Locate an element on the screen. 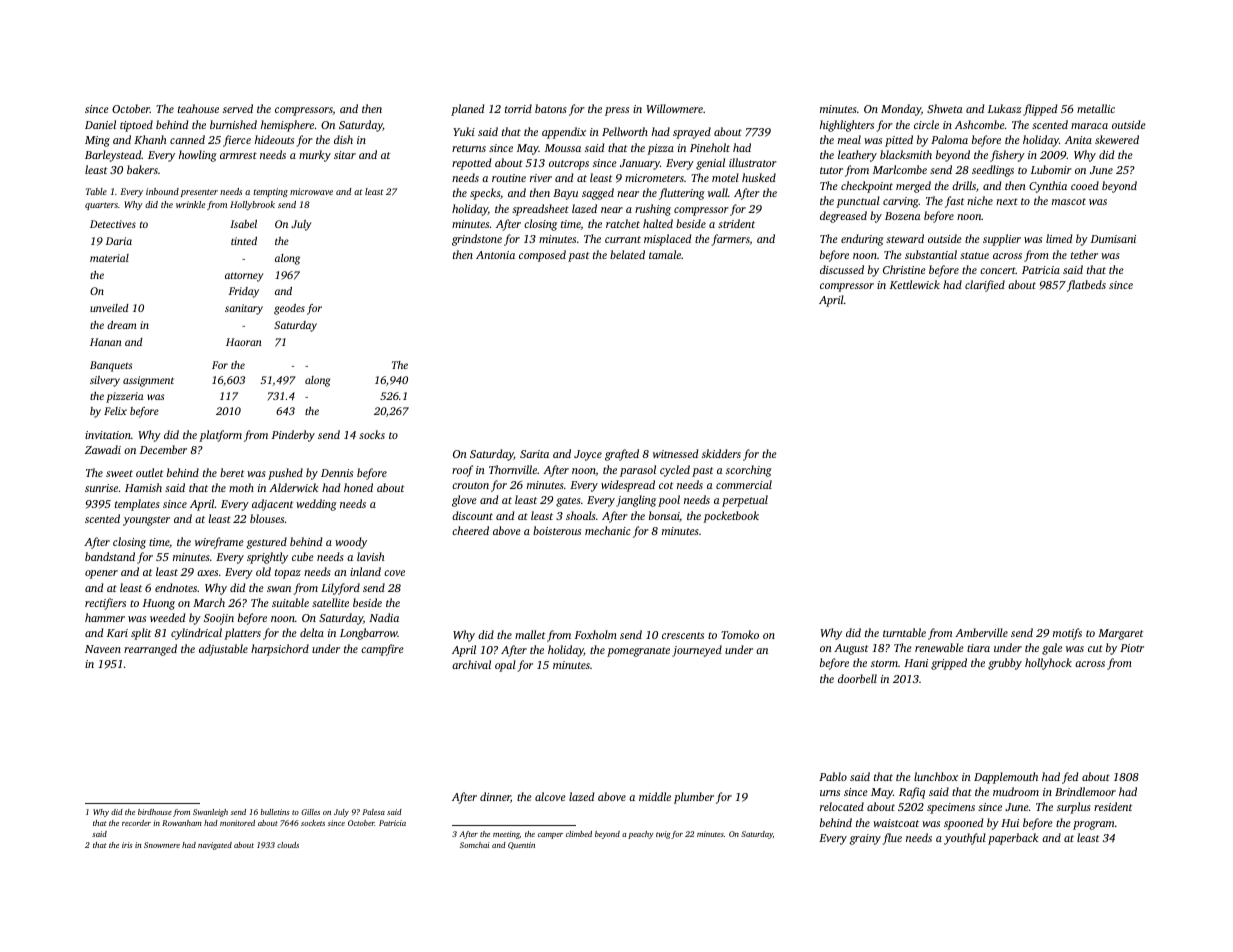 The width and height of the screenshot is (1233, 952). invitation is located at coordinates (108, 435).
